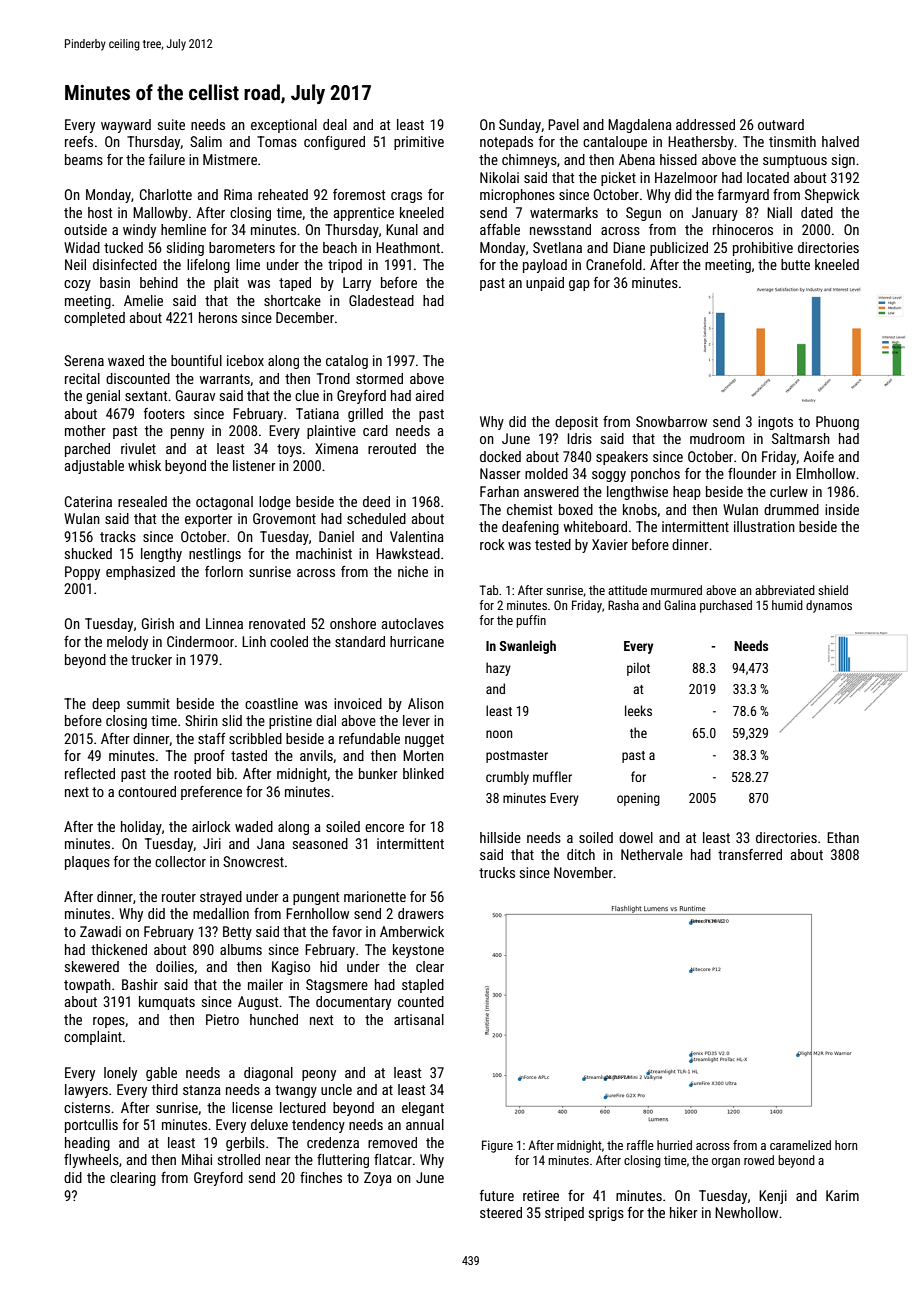  I want to click on hurried, so click(674, 1145).
